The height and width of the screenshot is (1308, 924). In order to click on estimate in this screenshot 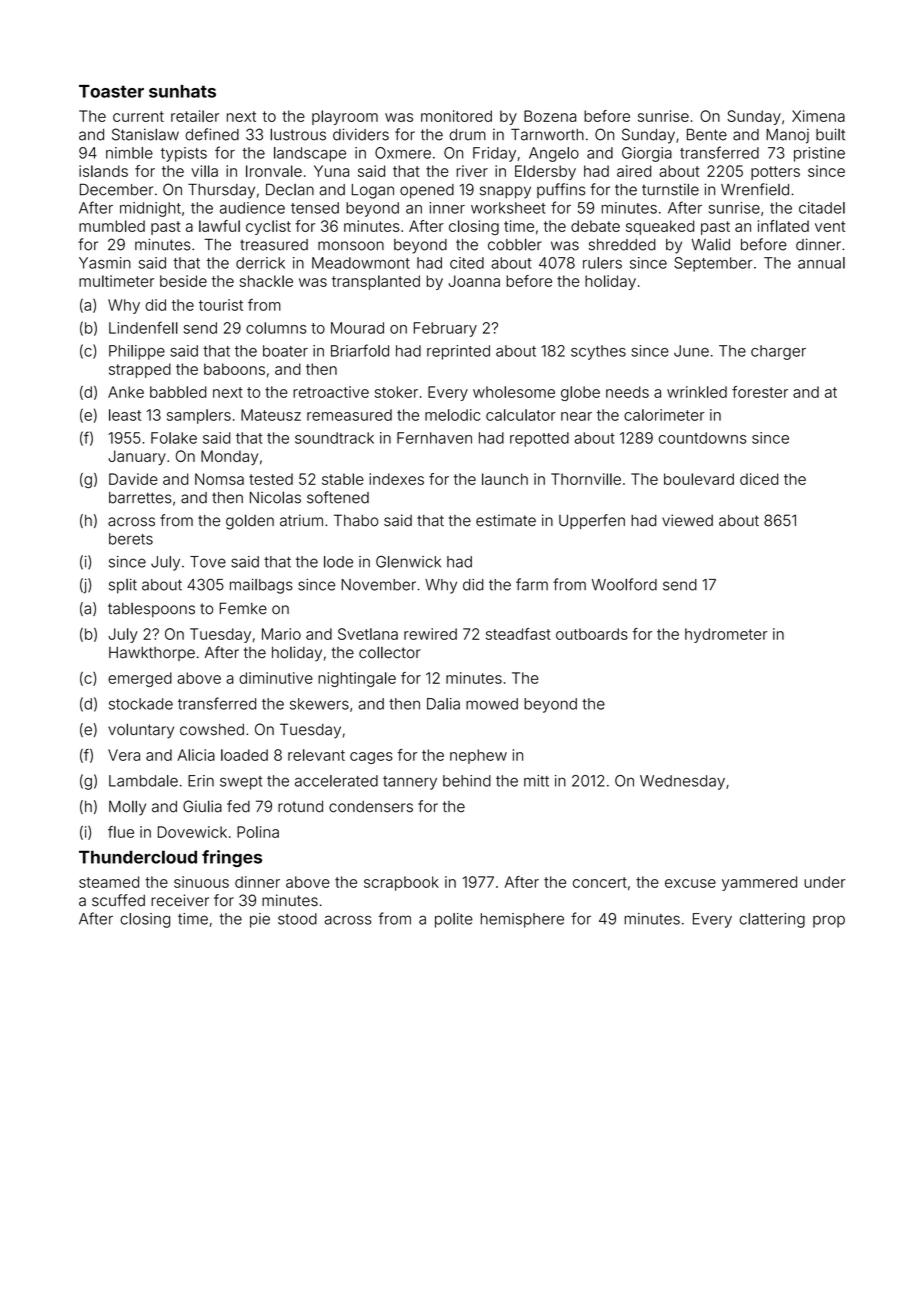, I will do `click(506, 520)`.
